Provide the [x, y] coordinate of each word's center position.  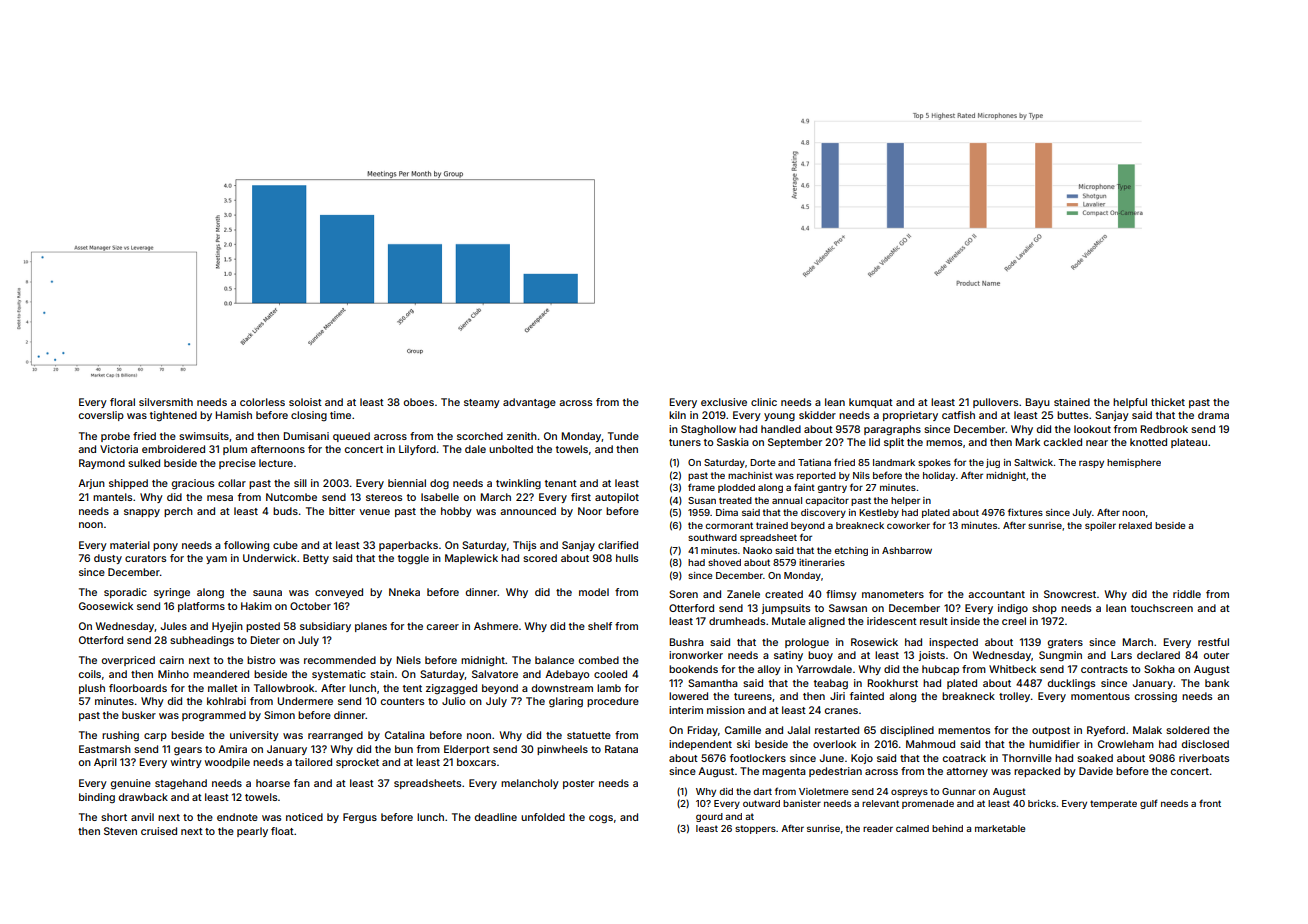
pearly [252, 832]
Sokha [1159, 669]
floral [122, 402]
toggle [413, 559]
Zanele [743, 594]
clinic [764, 402]
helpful [1130, 403]
